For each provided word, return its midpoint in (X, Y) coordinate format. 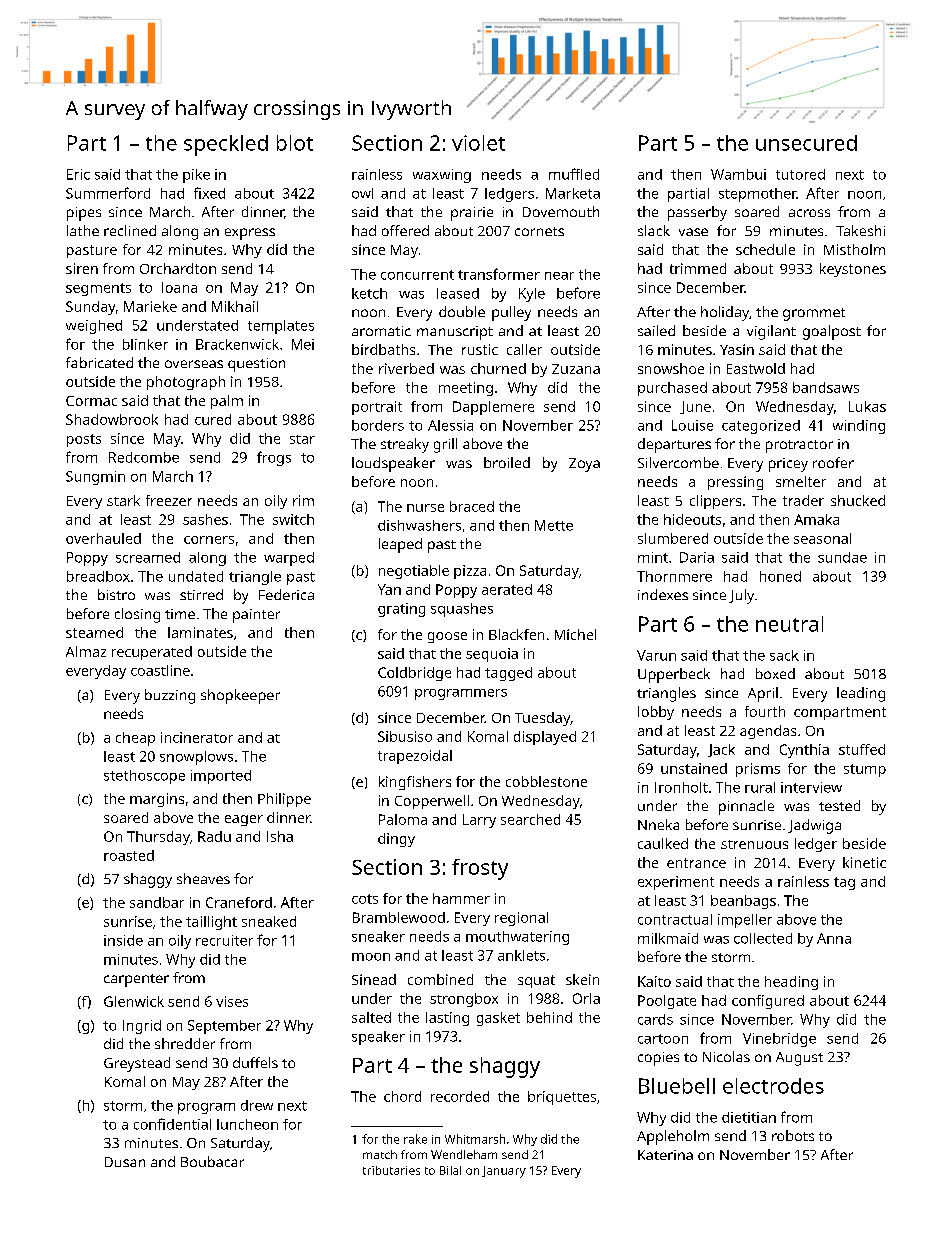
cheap (135, 739)
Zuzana (576, 369)
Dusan (125, 1162)
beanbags (743, 902)
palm (227, 402)
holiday (725, 313)
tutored (800, 174)
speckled (226, 145)
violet (478, 143)
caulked (663, 843)
